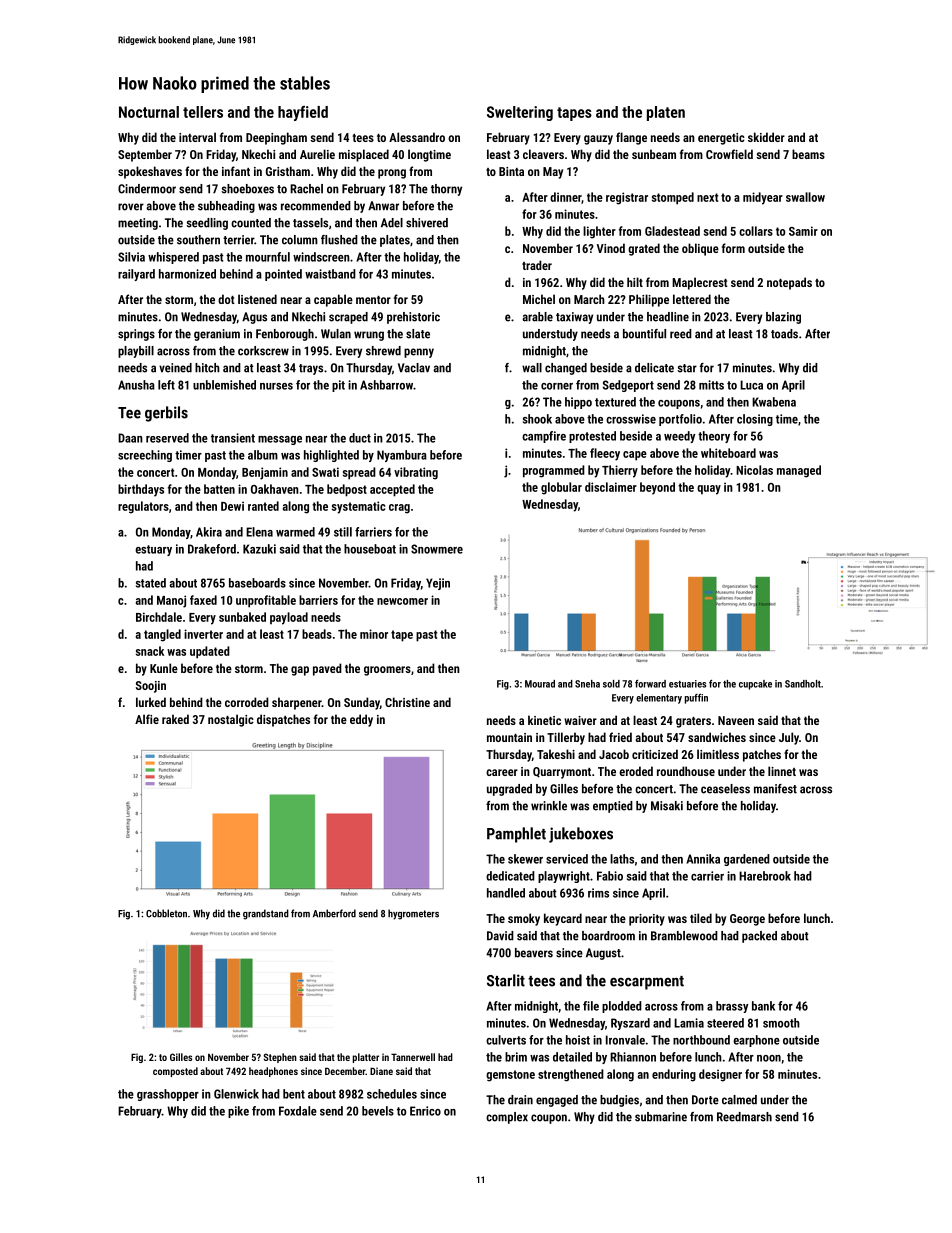 This image has height=1233, width=952. I want to click on skidder, so click(766, 137).
